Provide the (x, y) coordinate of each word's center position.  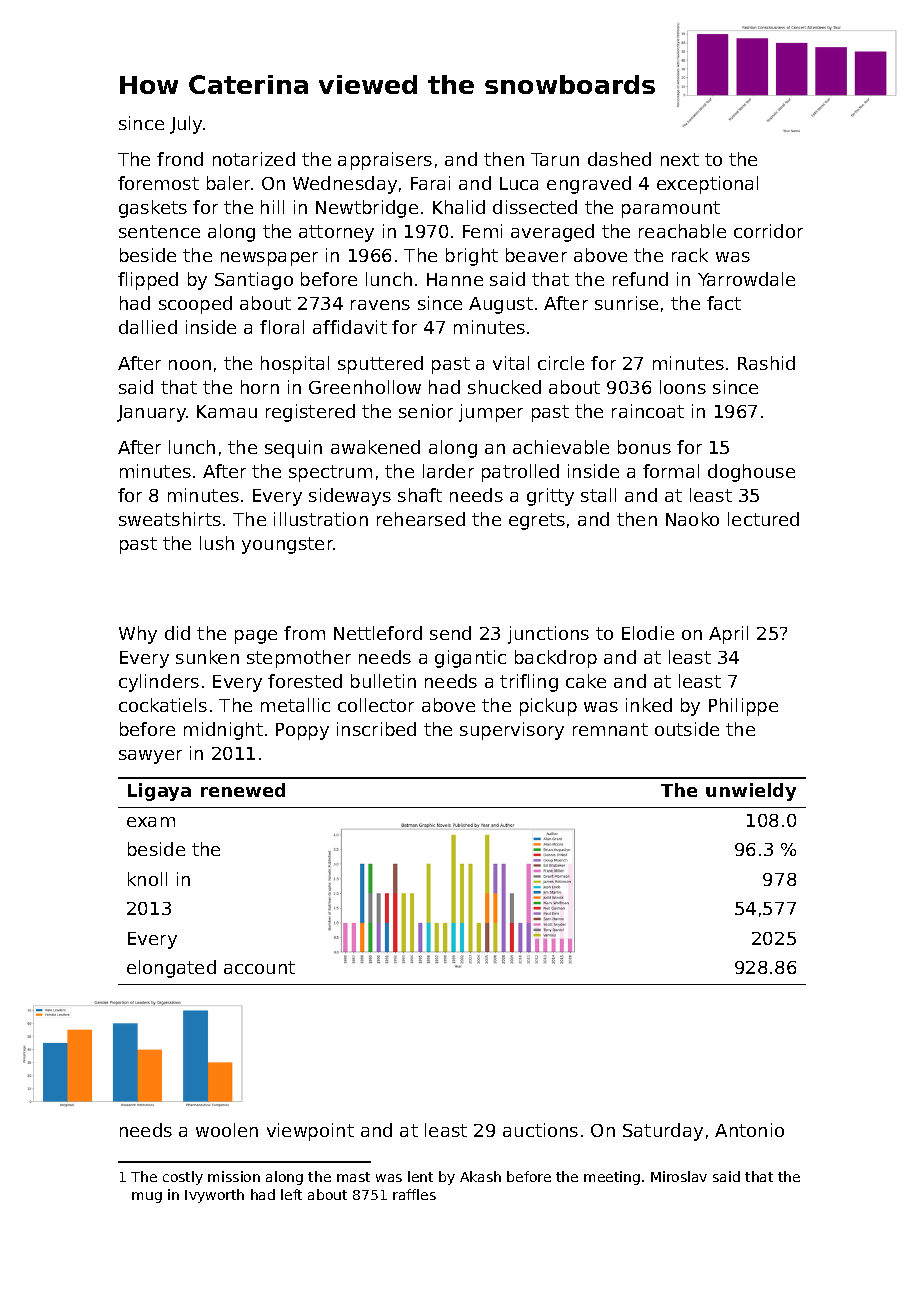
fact (724, 303)
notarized (254, 159)
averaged (552, 233)
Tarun (555, 159)
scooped (195, 305)
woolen (227, 1130)
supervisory (512, 731)
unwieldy (751, 792)
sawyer (150, 757)
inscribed (376, 729)
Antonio (749, 1130)
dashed (619, 159)
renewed (243, 790)
